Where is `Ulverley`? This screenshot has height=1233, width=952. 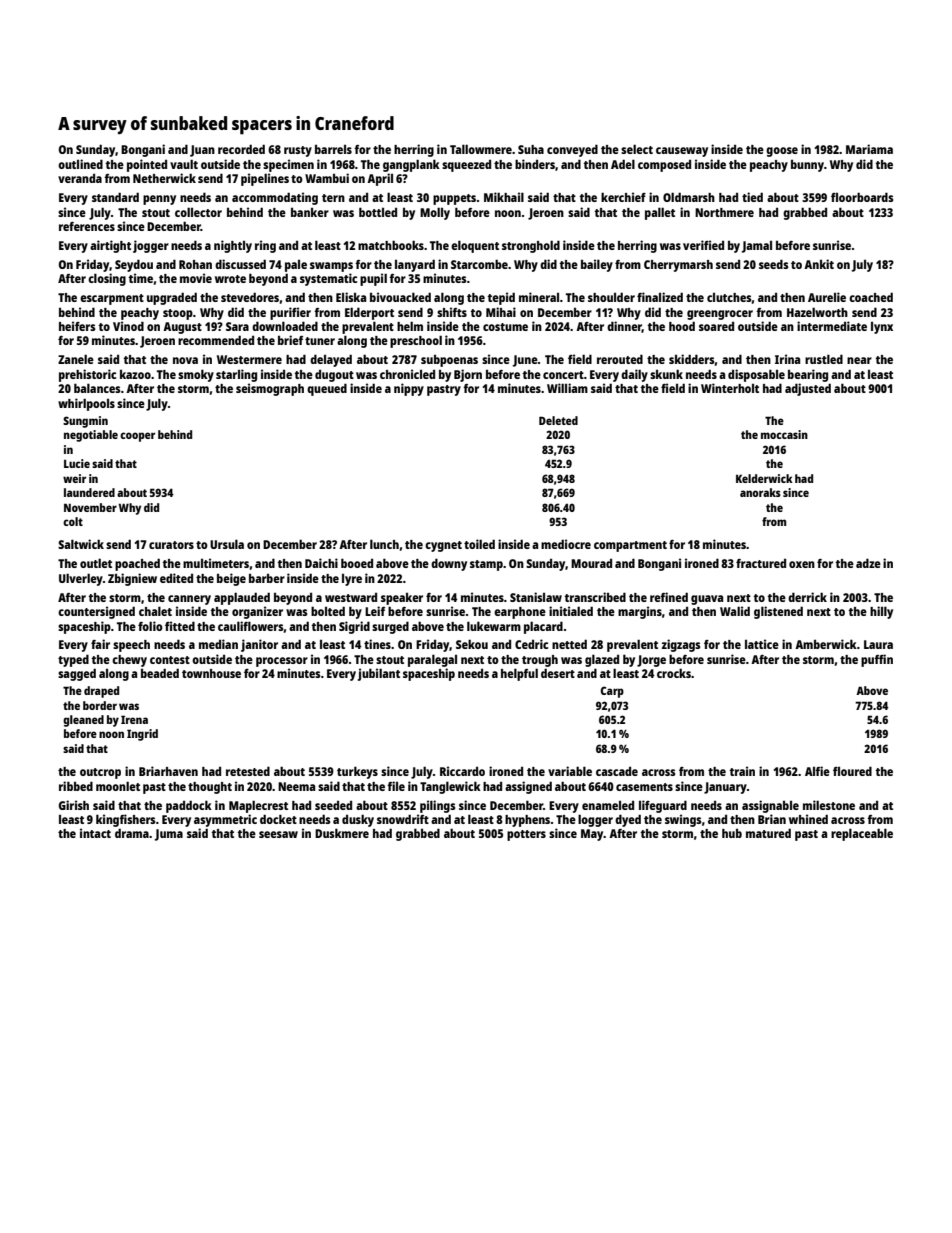 Ulverley is located at coordinates (81, 579).
